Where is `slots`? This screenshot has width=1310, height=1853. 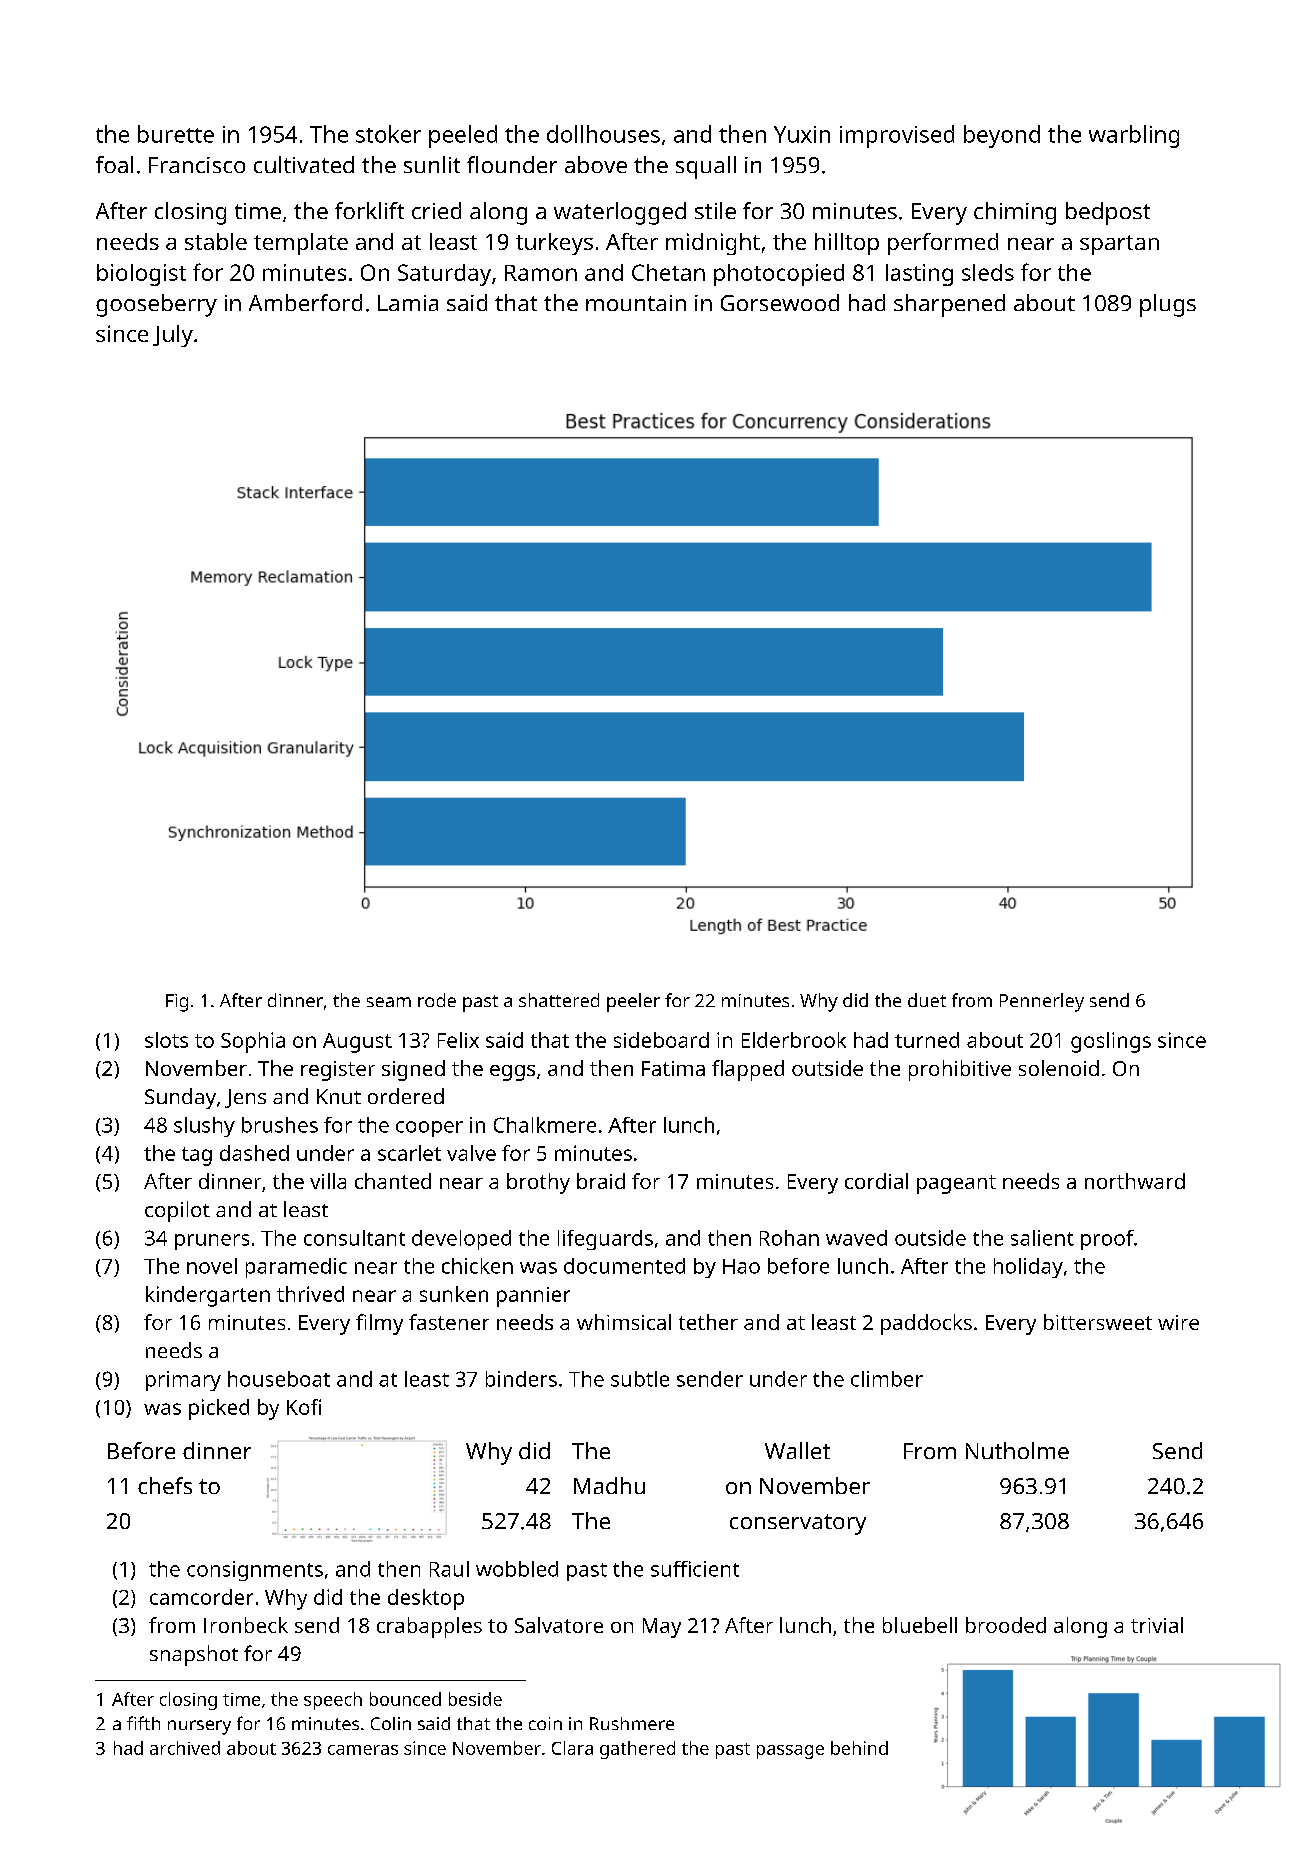
slots is located at coordinates (166, 1040).
